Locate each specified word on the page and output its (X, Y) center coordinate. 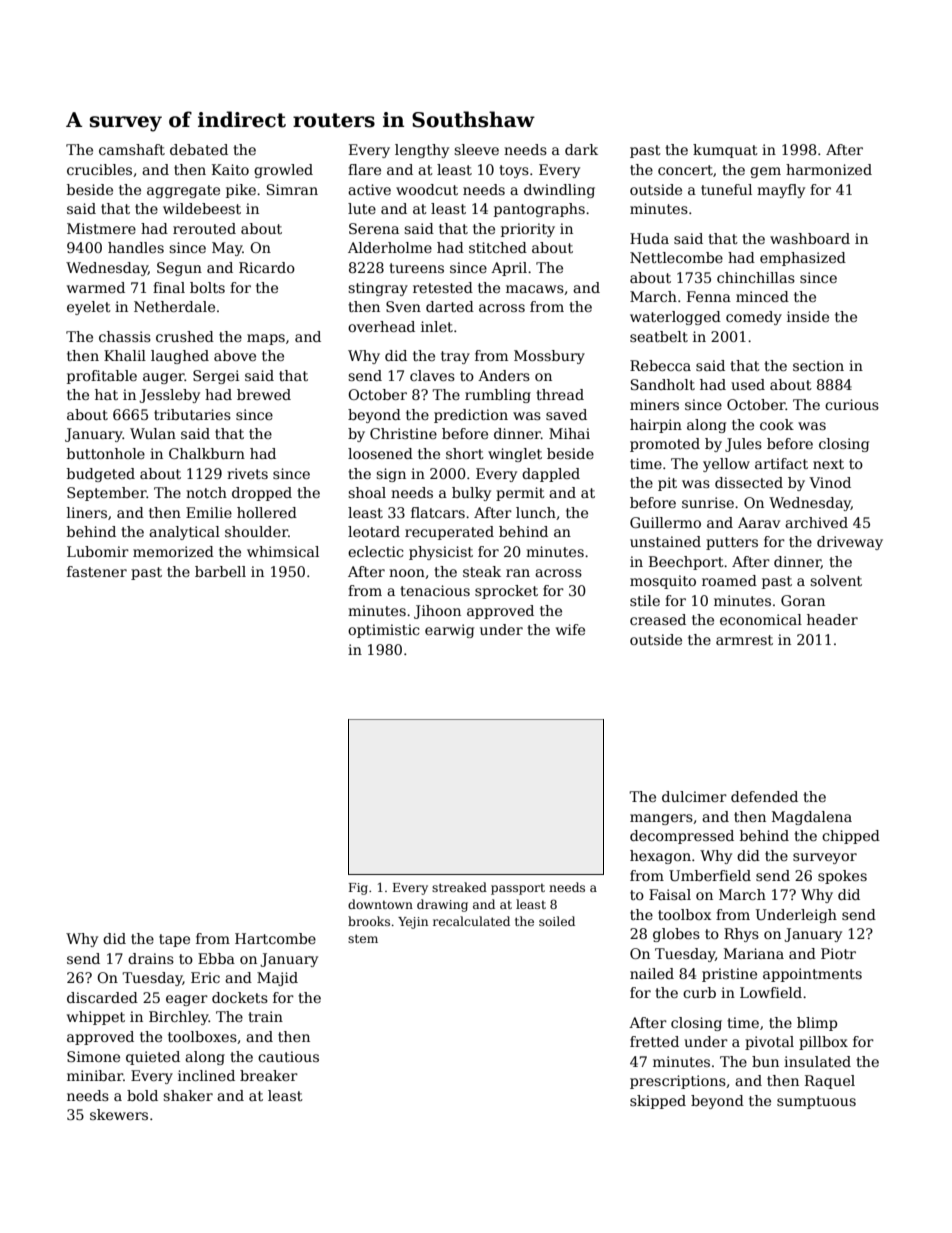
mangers (661, 819)
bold (142, 1095)
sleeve (476, 149)
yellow (726, 465)
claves (432, 375)
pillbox (823, 1043)
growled (283, 171)
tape (174, 940)
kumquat (725, 151)
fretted (654, 1041)
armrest (744, 640)
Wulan (153, 433)
